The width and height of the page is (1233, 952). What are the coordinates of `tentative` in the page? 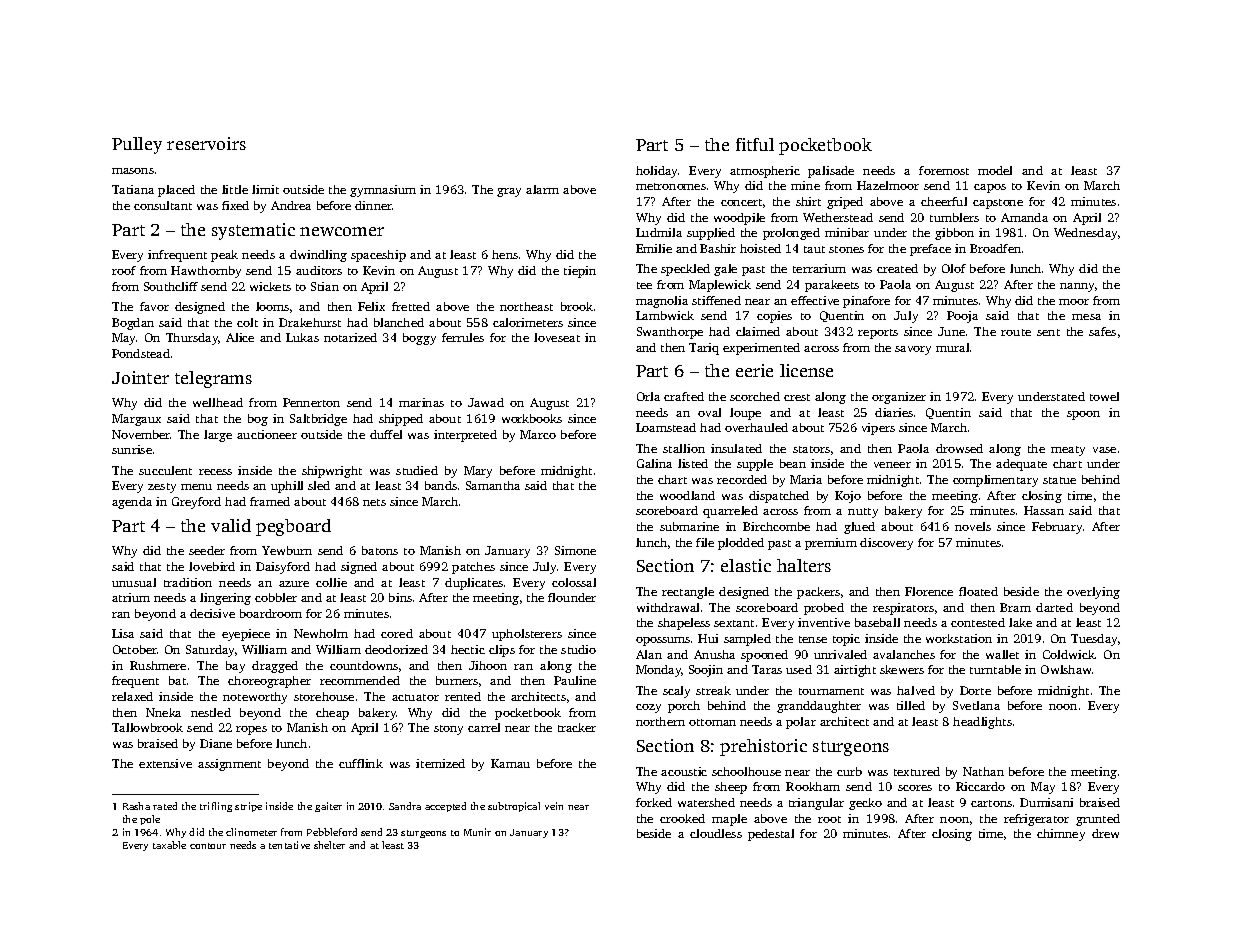 It's located at (289, 845).
